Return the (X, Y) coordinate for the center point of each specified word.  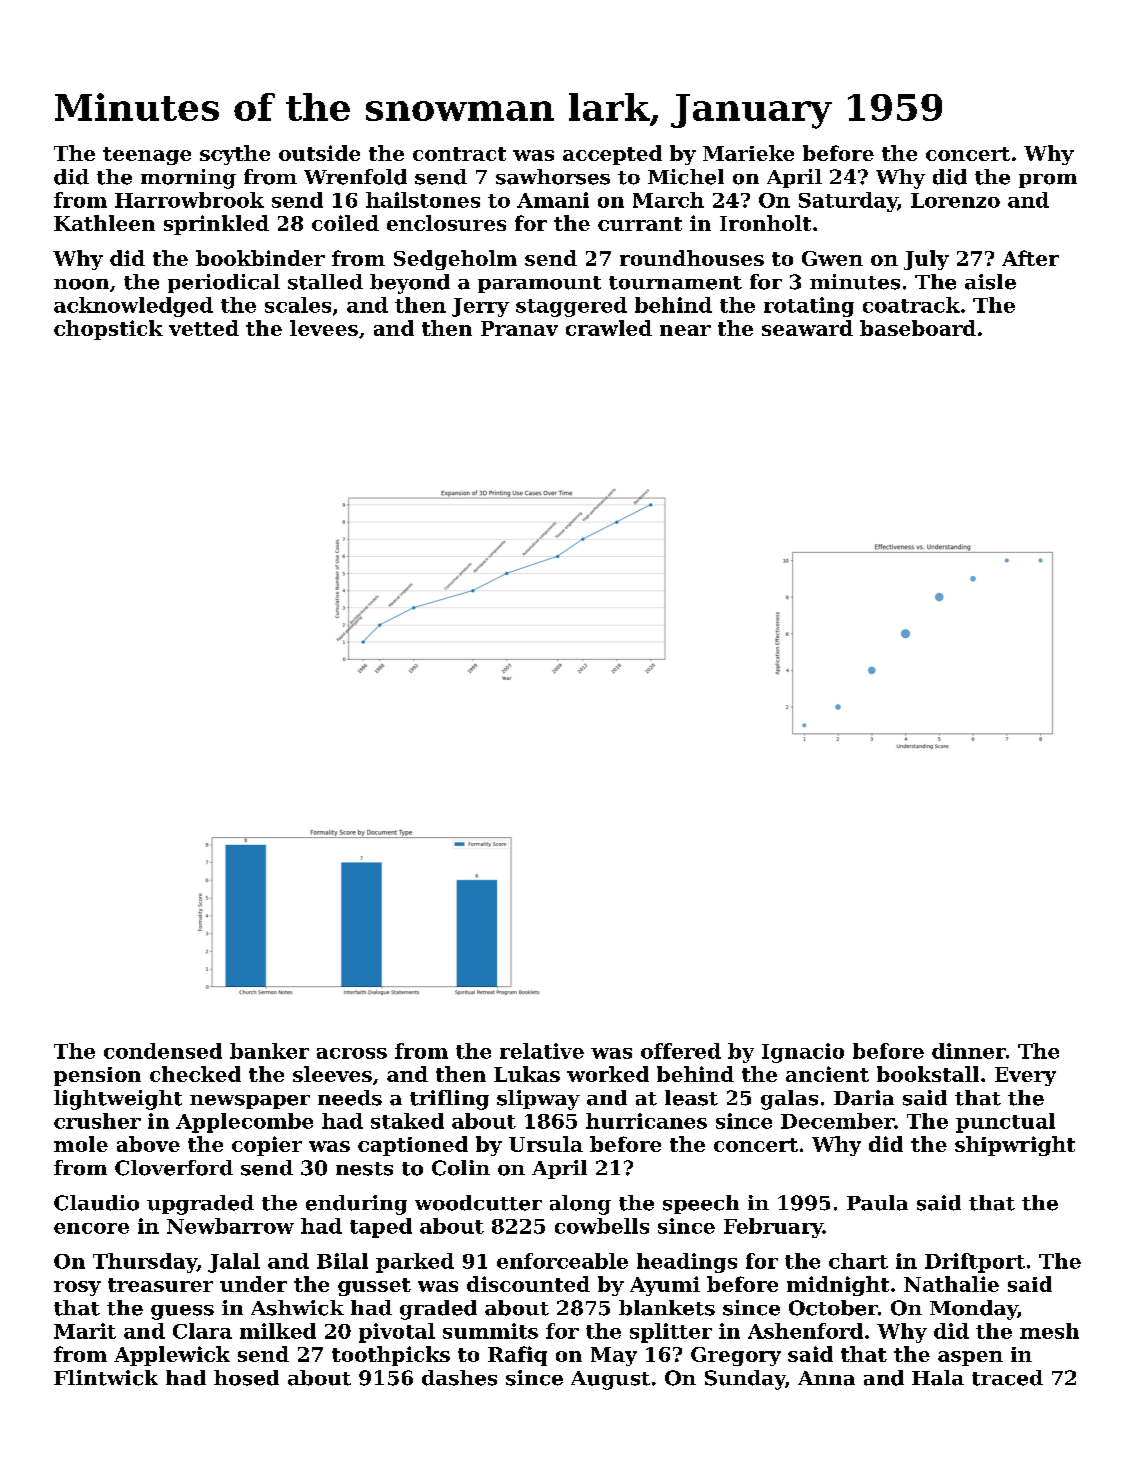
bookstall (928, 1074)
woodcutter (478, 1203)
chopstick (108, 330)
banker (269, 1051)
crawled (609, 328)
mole (81, 1144)
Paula (877, 1203)
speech (701, 1204)
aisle (990, 282)
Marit (85, 1331)
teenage (147, 156)
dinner (969, 1051)
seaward (807, 328)
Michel (686, 177)
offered (681, 1051)
